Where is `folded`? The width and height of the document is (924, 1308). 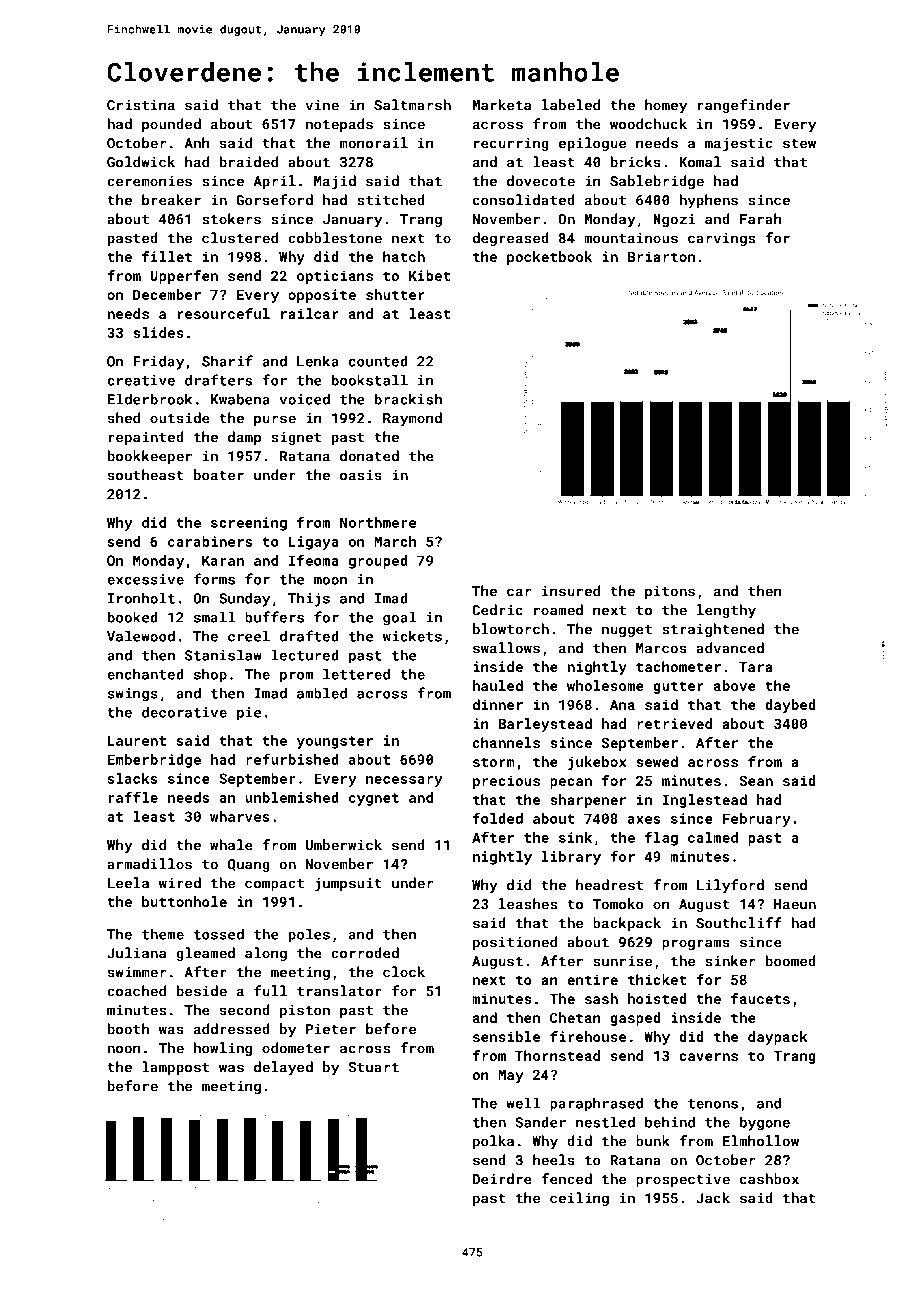
folded is located at coordinates (498, 818).
